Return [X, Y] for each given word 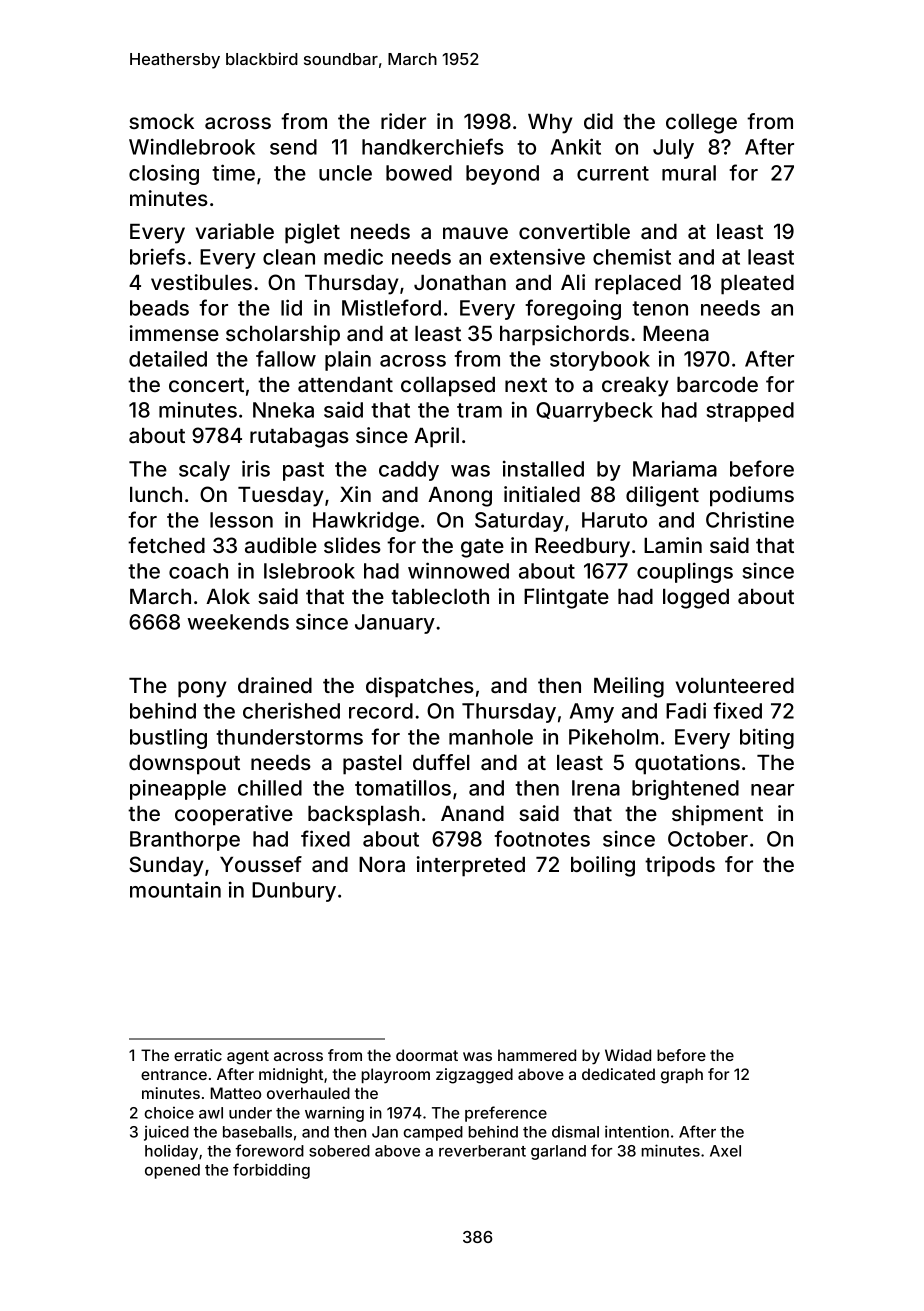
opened [172, 1171]
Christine [750, 519]
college [701, 124]
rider [403, 121]
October [708, 839]
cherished [291, 710]
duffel [441, 762]
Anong [460, 497]
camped [433, 1133]
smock [161, 121]
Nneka [283, 410]
